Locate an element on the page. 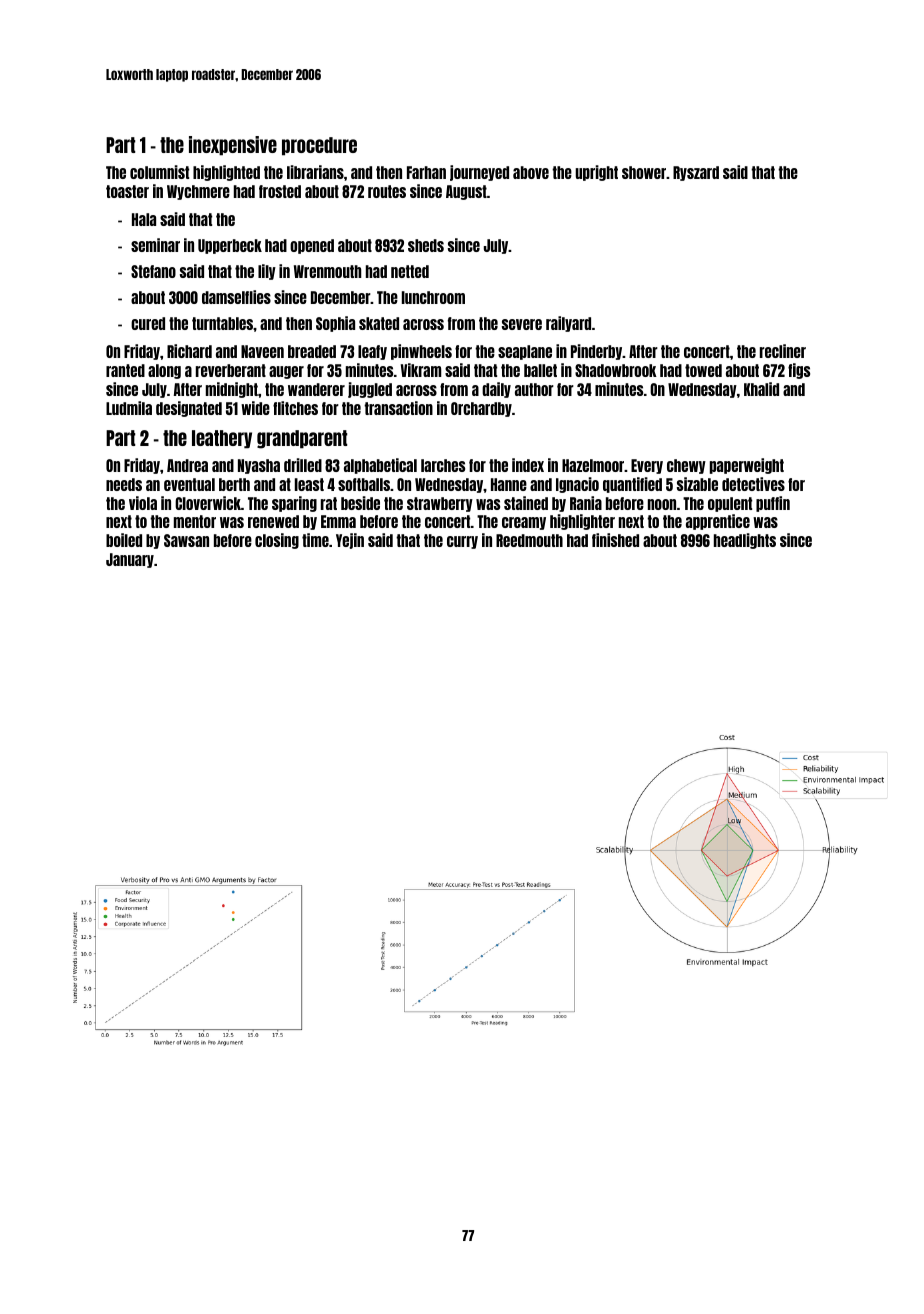  sheds is located at coordinates (426, 245).
